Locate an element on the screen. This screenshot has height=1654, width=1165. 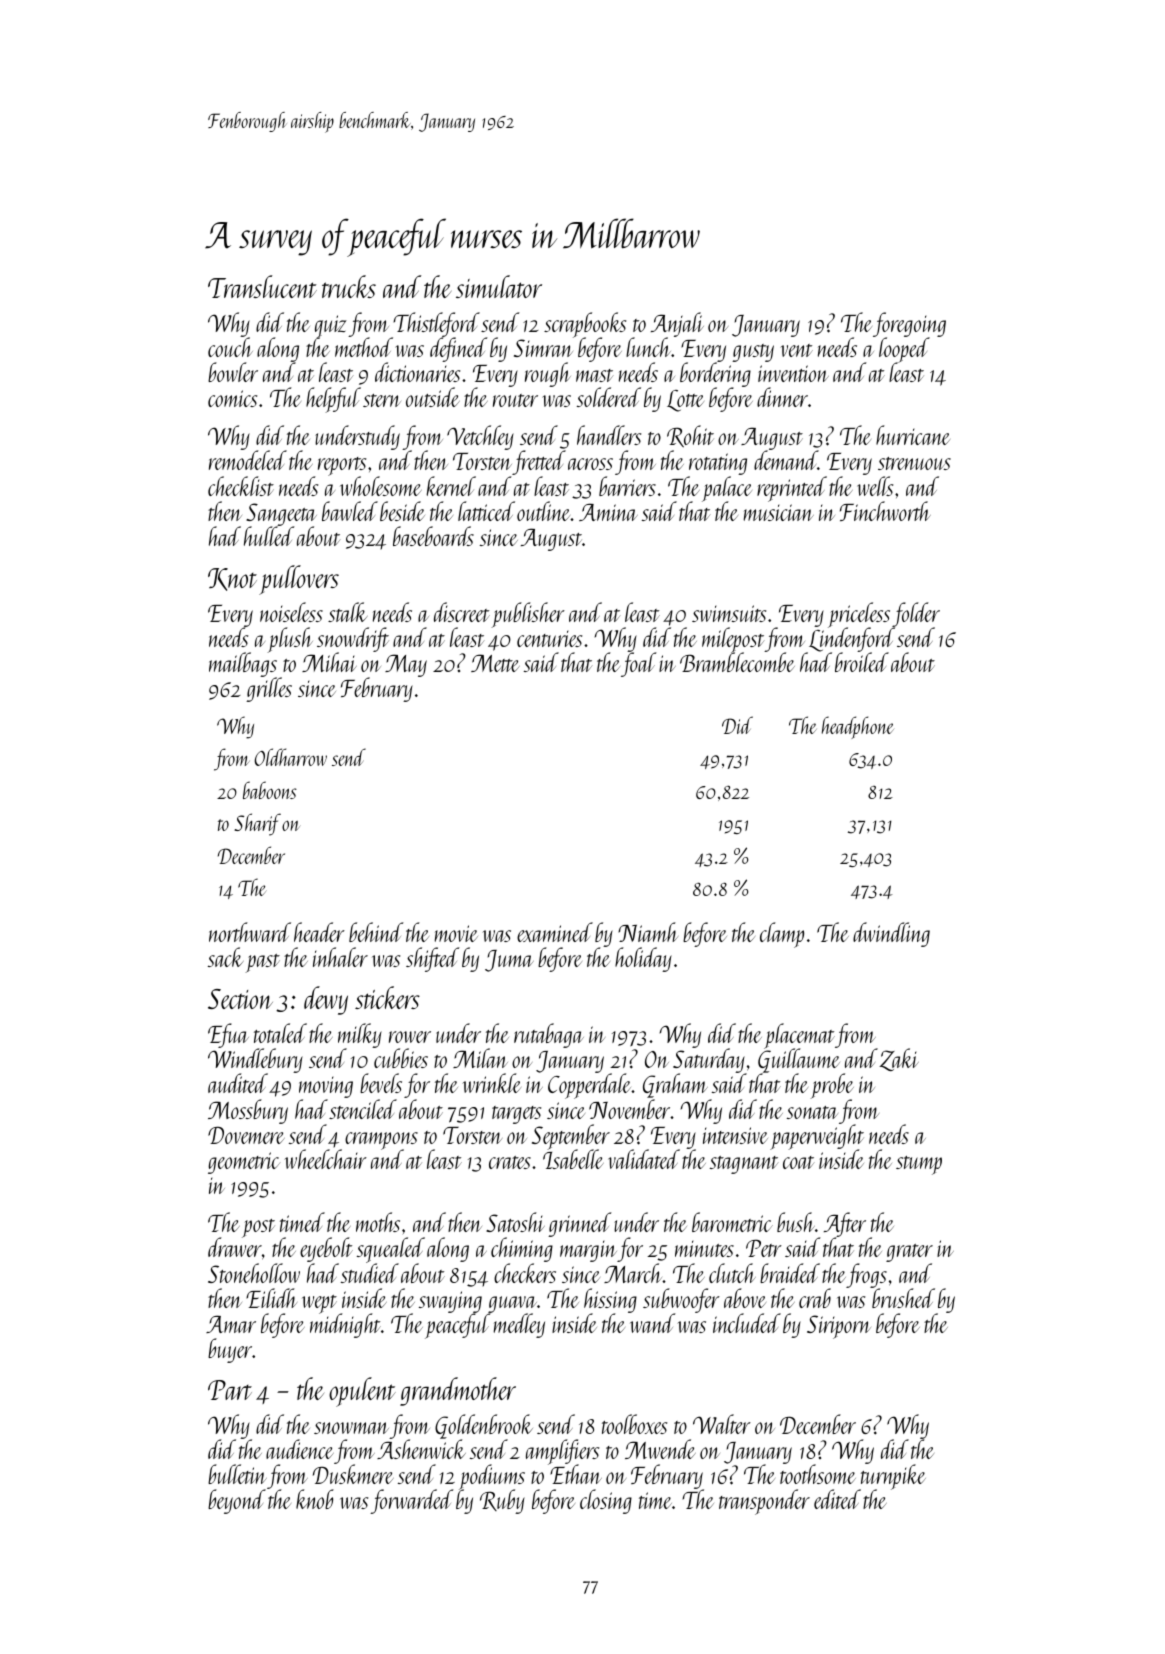
checklist is located at coordinates (241, 486).
